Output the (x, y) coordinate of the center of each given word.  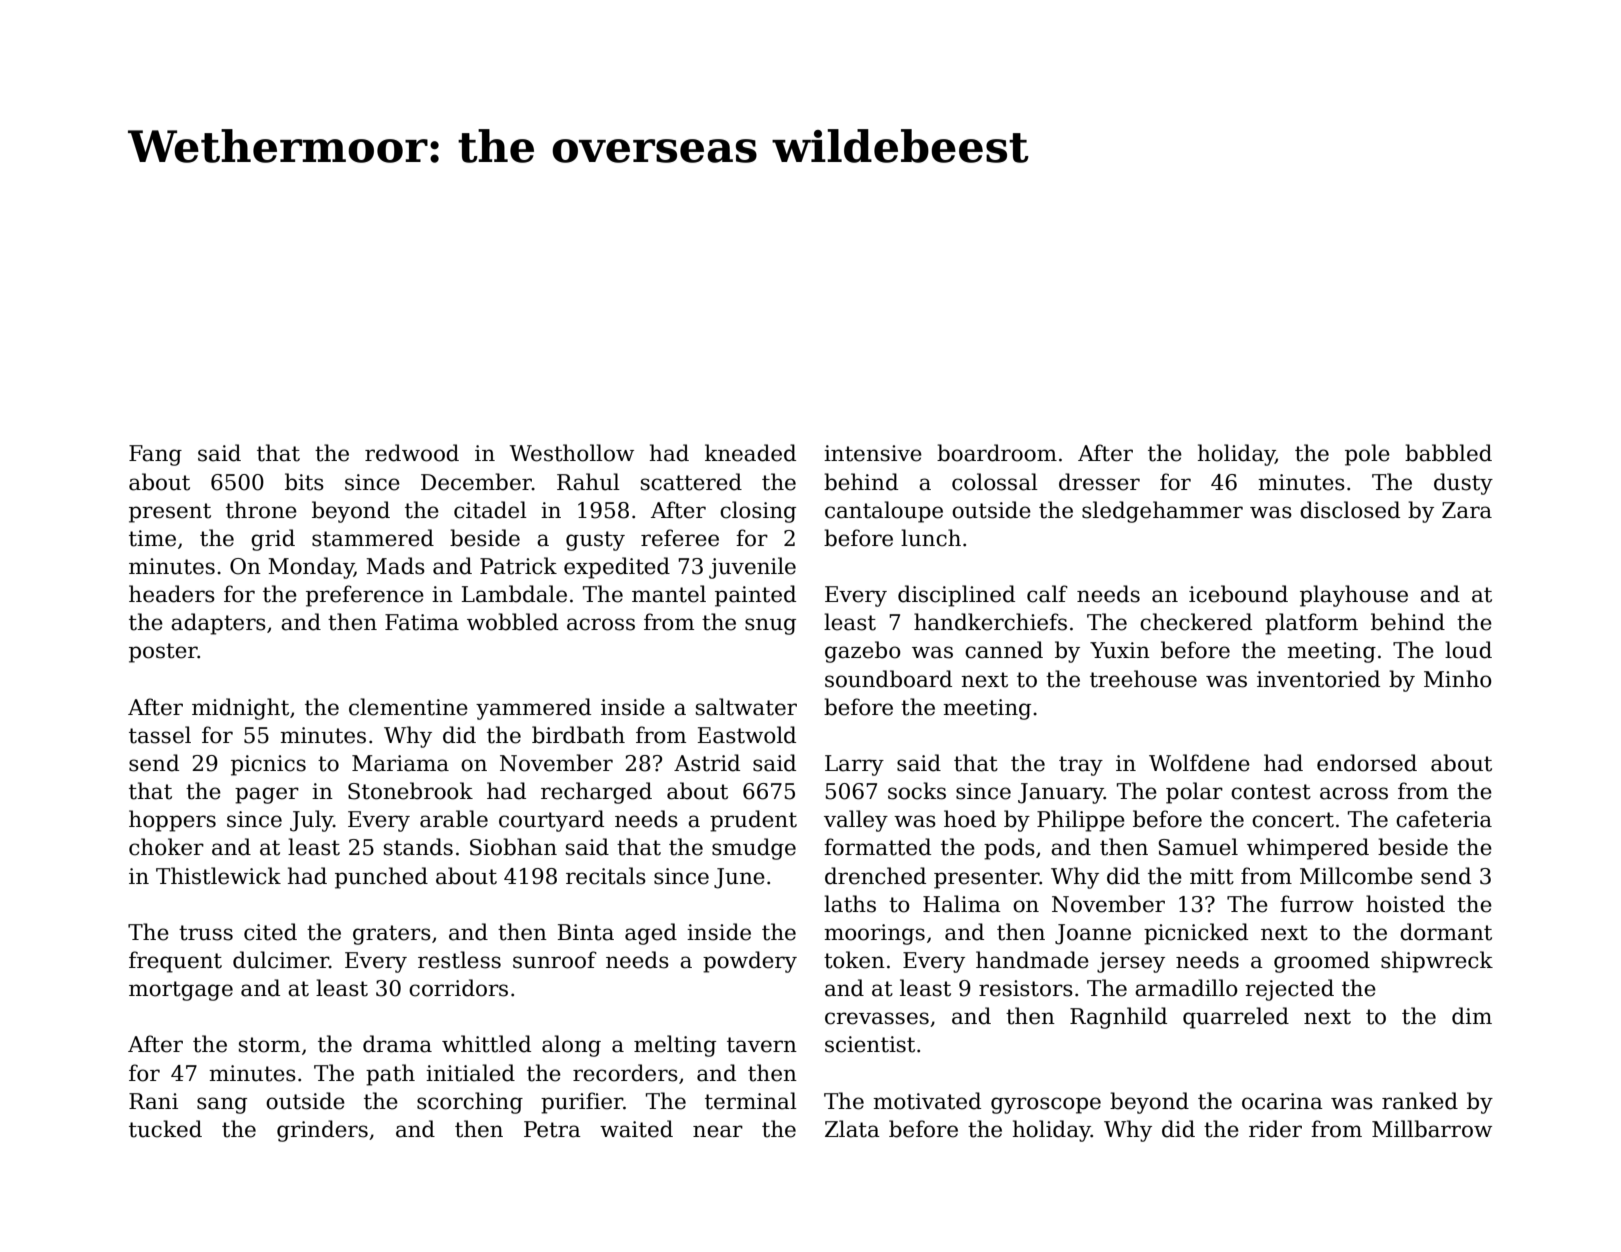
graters (392, 935)
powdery (750, 962)
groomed (1322, 962)
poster (163, 653)
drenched (875, 876)
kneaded (750, 453)
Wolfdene (1199, 763)
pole (1367, 455)
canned (1004, 650)
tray (1081, 766)
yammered (533, 709)
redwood (412, 453)
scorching (470, 1103)
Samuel (1198, 847)
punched (381, 878)
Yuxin (1120, 650)
